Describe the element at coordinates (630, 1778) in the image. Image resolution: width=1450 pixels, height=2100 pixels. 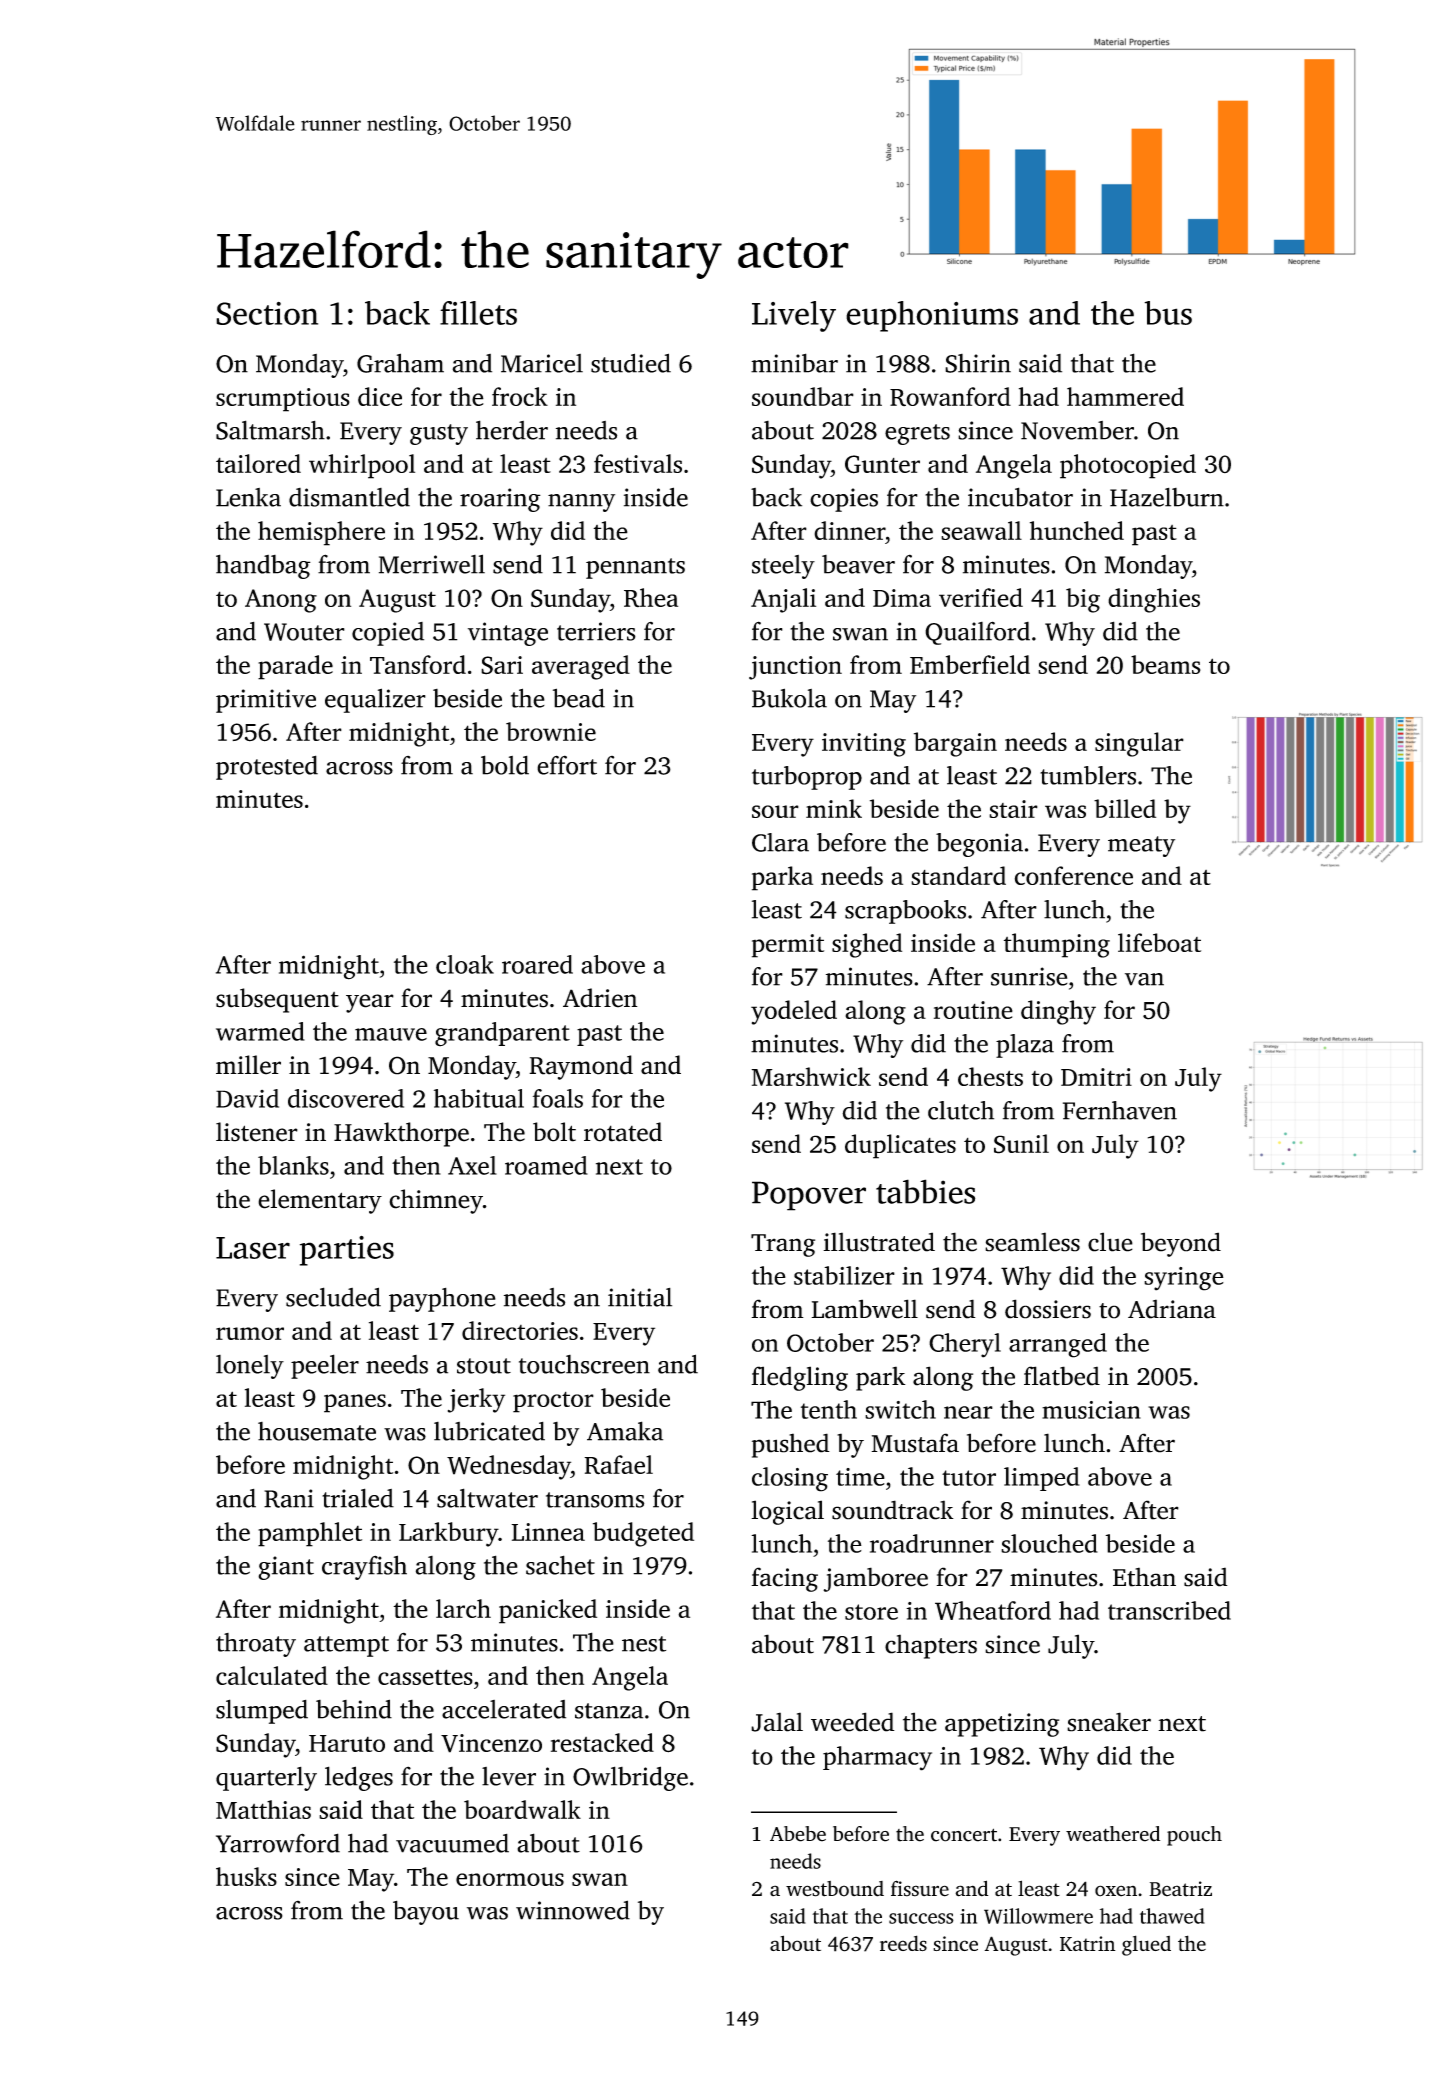
I see `Owlbridge` at that location.
